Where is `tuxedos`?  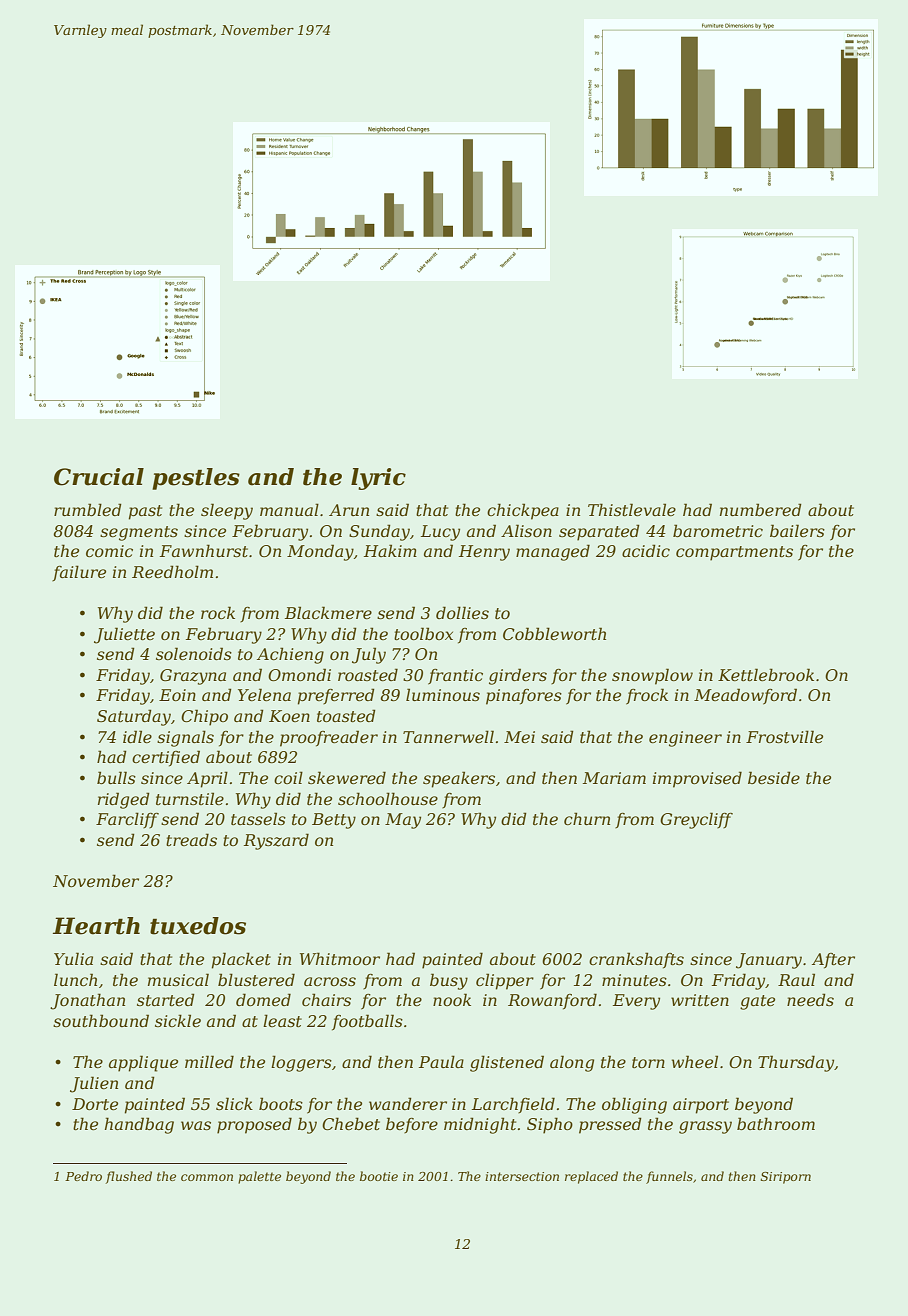
tuxedos is located at coordinates (198, 926).
